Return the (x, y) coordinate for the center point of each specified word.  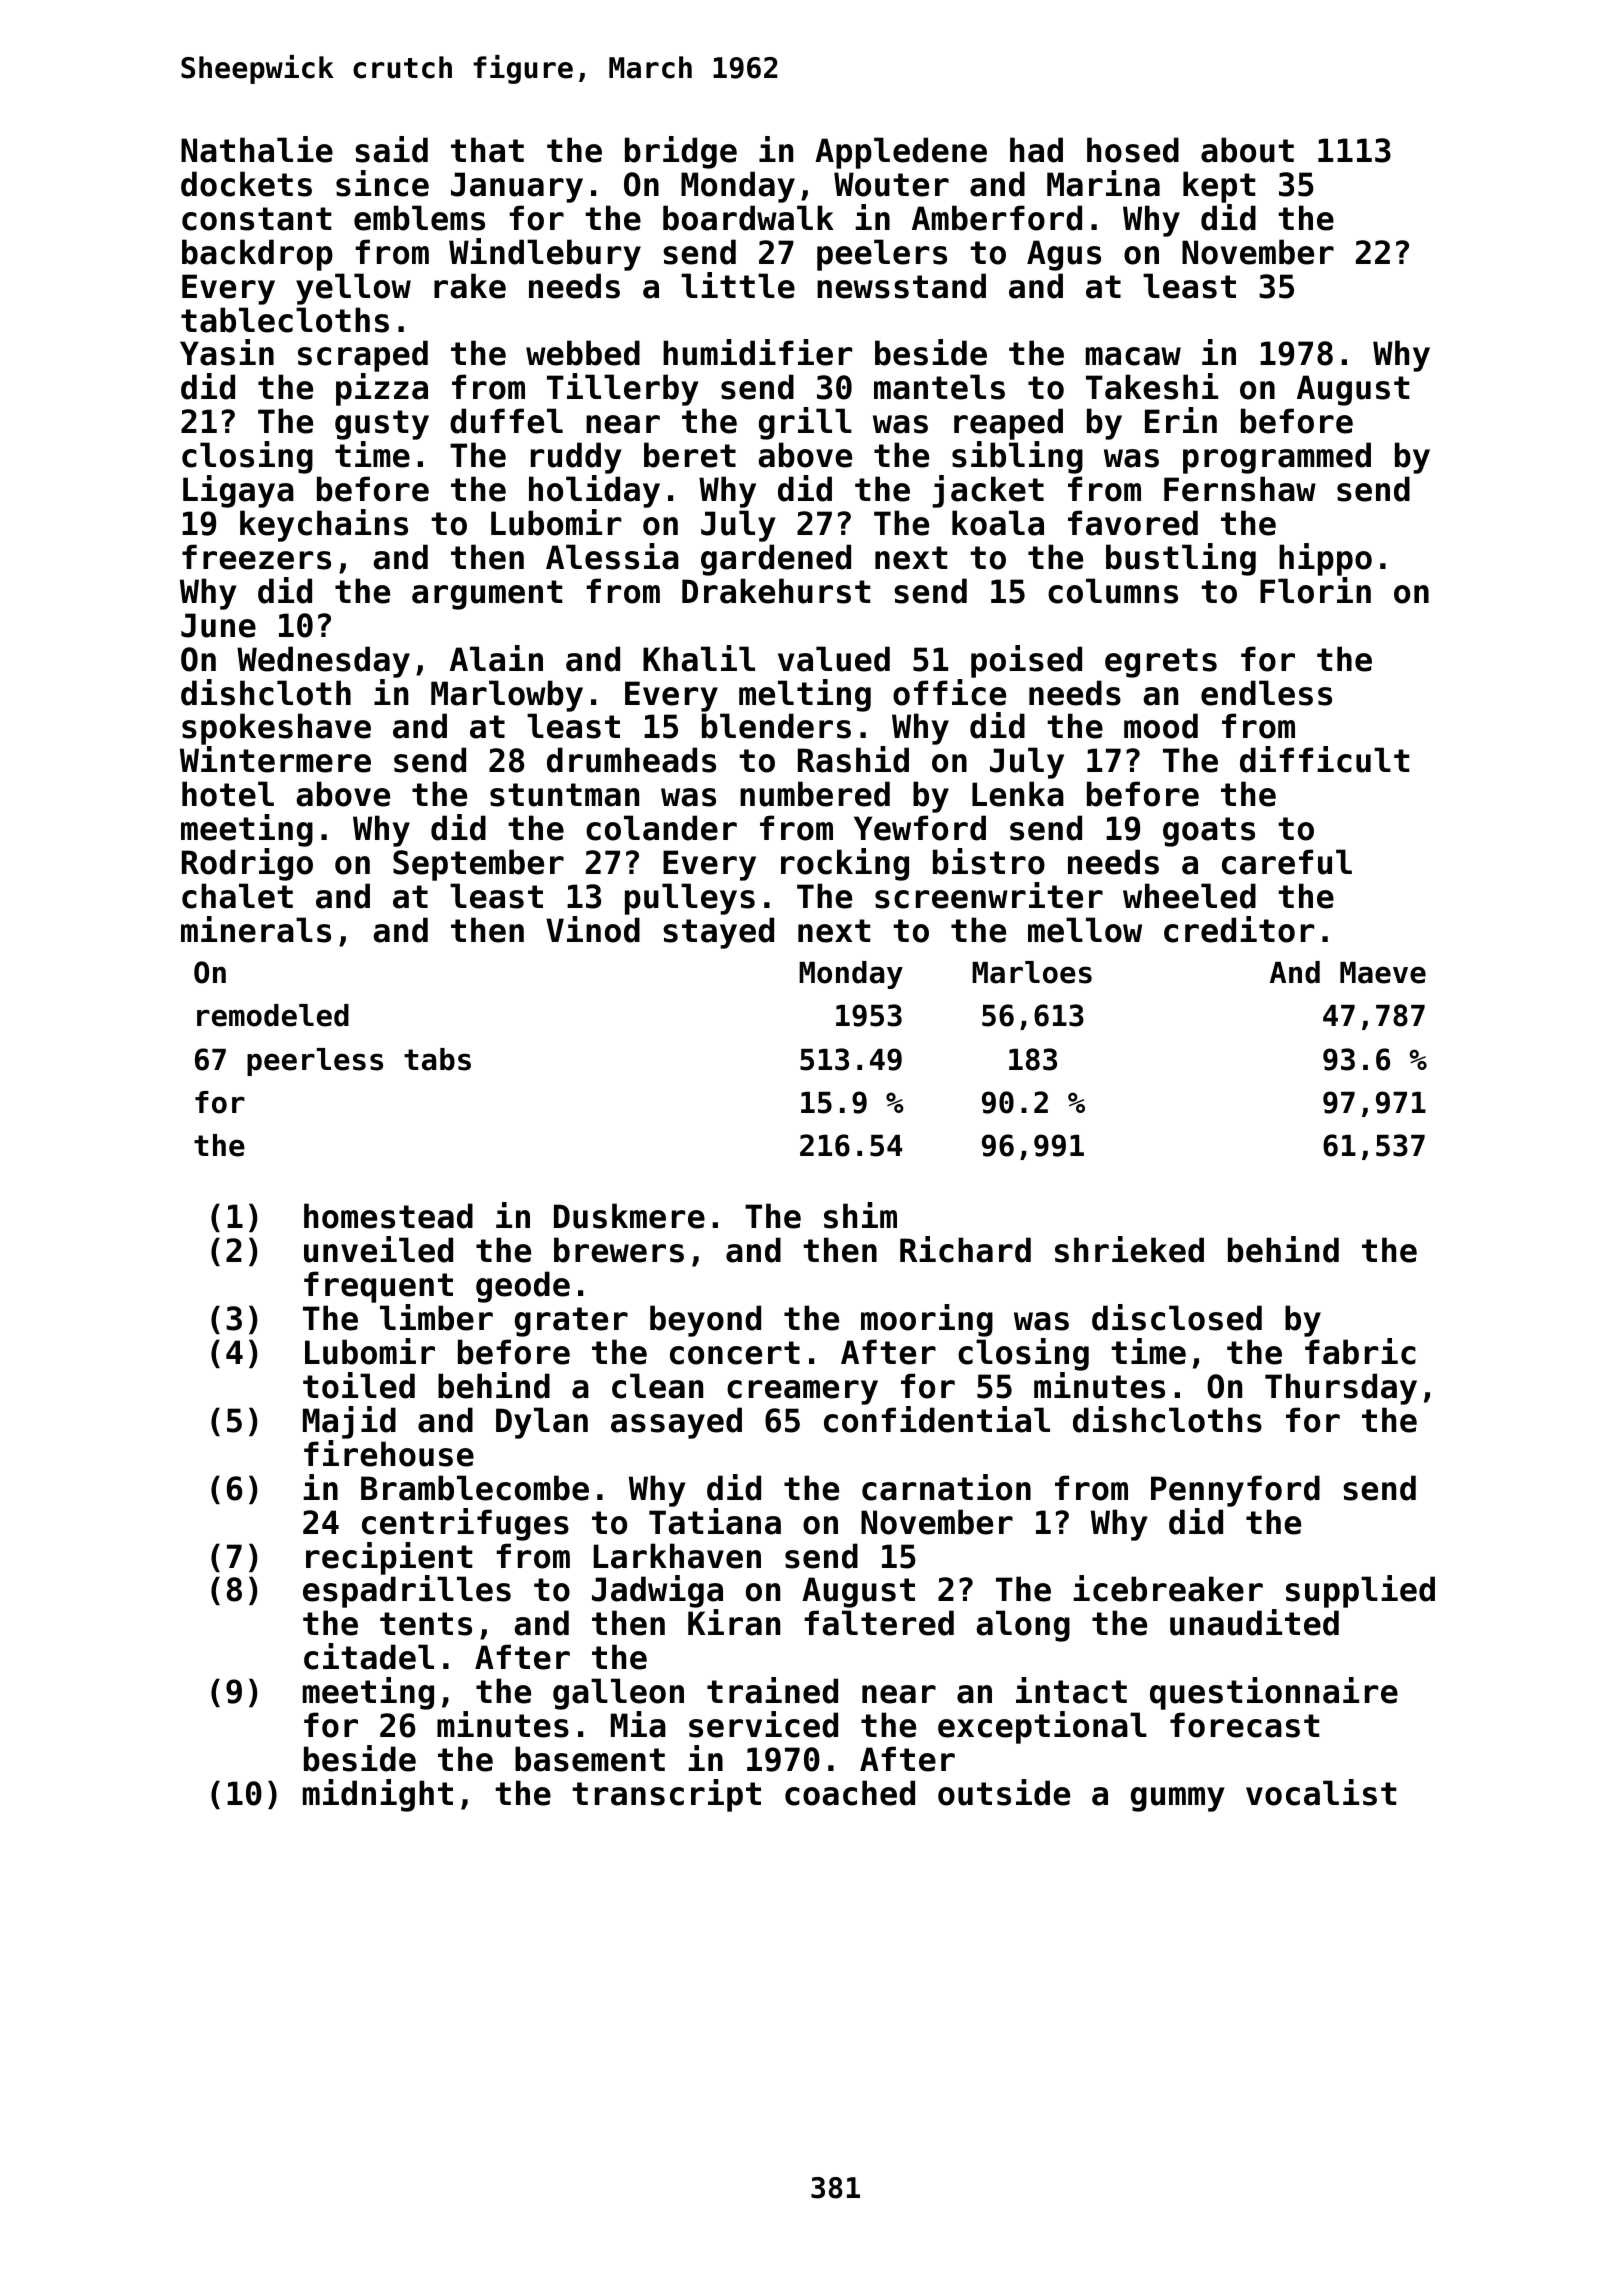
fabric (1360, 1351)
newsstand (901, 286)
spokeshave (276, 729)
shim (860, 1215)
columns (1113, 591)
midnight (378, 1795)
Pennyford (1235, 1491)
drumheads (631, 760)
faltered (879, 1623)
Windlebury (545, 254)
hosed (1133, 150)
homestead (388, 1216)
